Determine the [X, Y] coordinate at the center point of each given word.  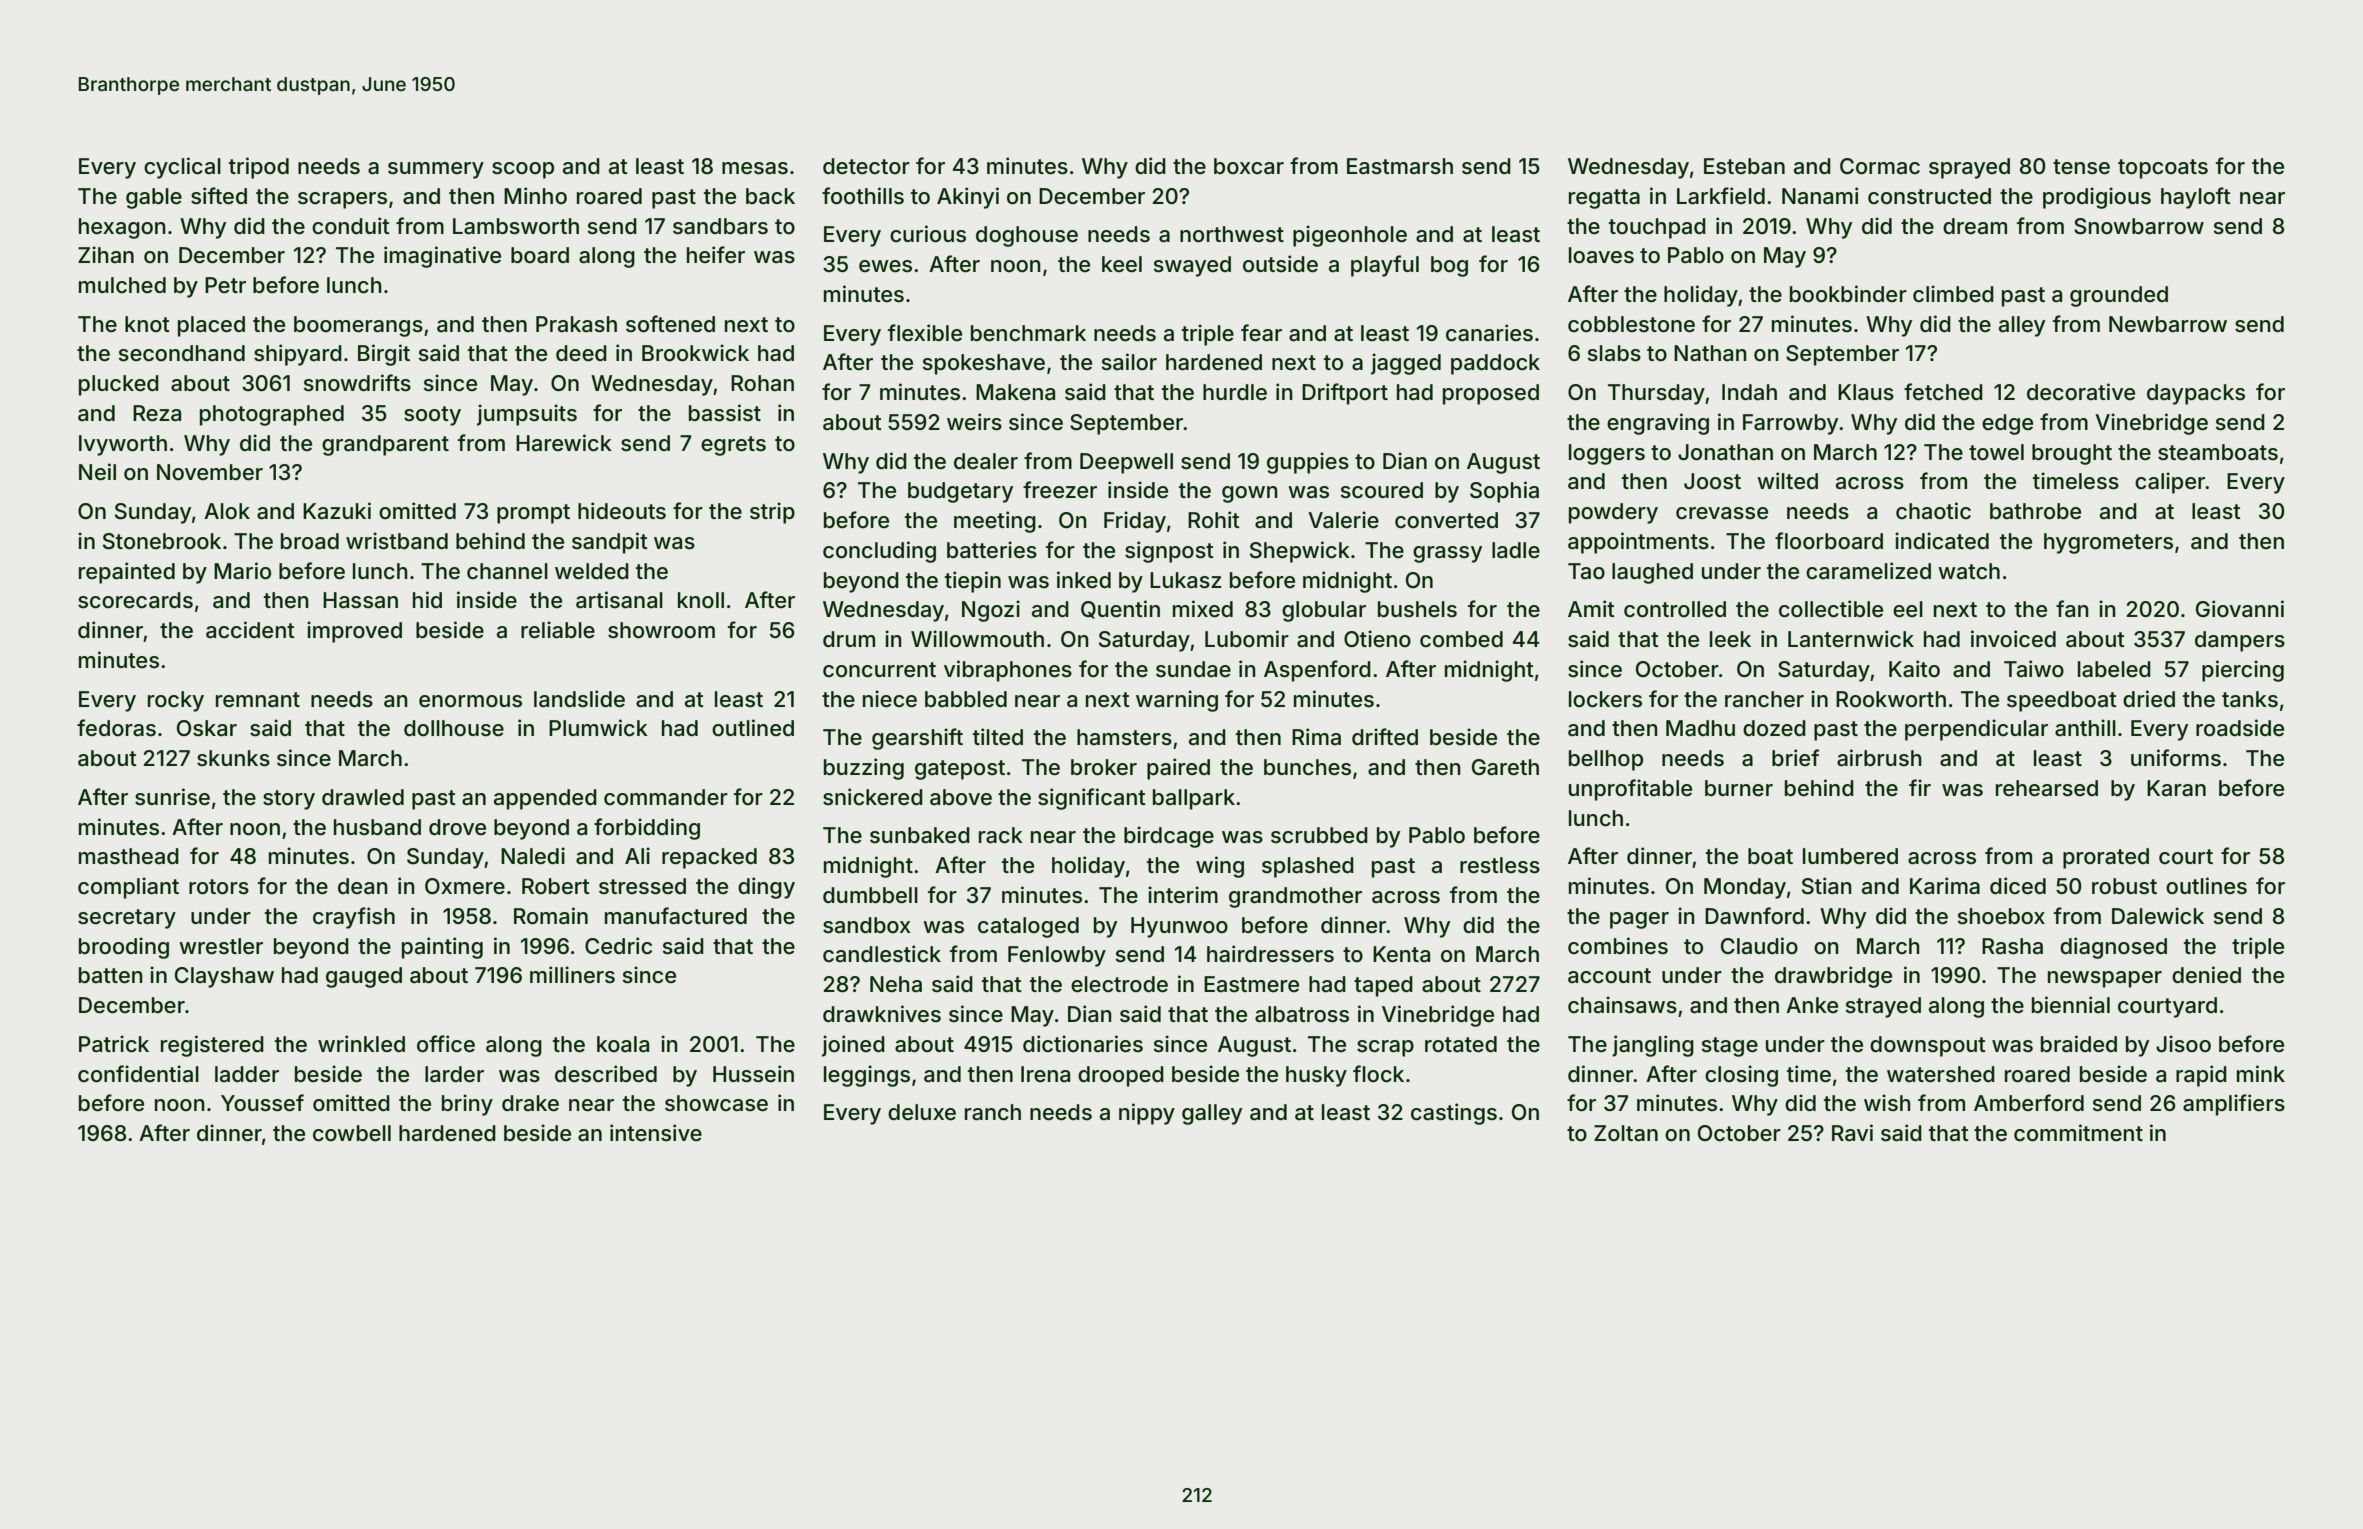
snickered [873, 797]
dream [1975, 226]
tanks [2250, 699]
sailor [1129, 362]
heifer [716, 254]
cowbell [352, 1133]
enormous [470, 701]
